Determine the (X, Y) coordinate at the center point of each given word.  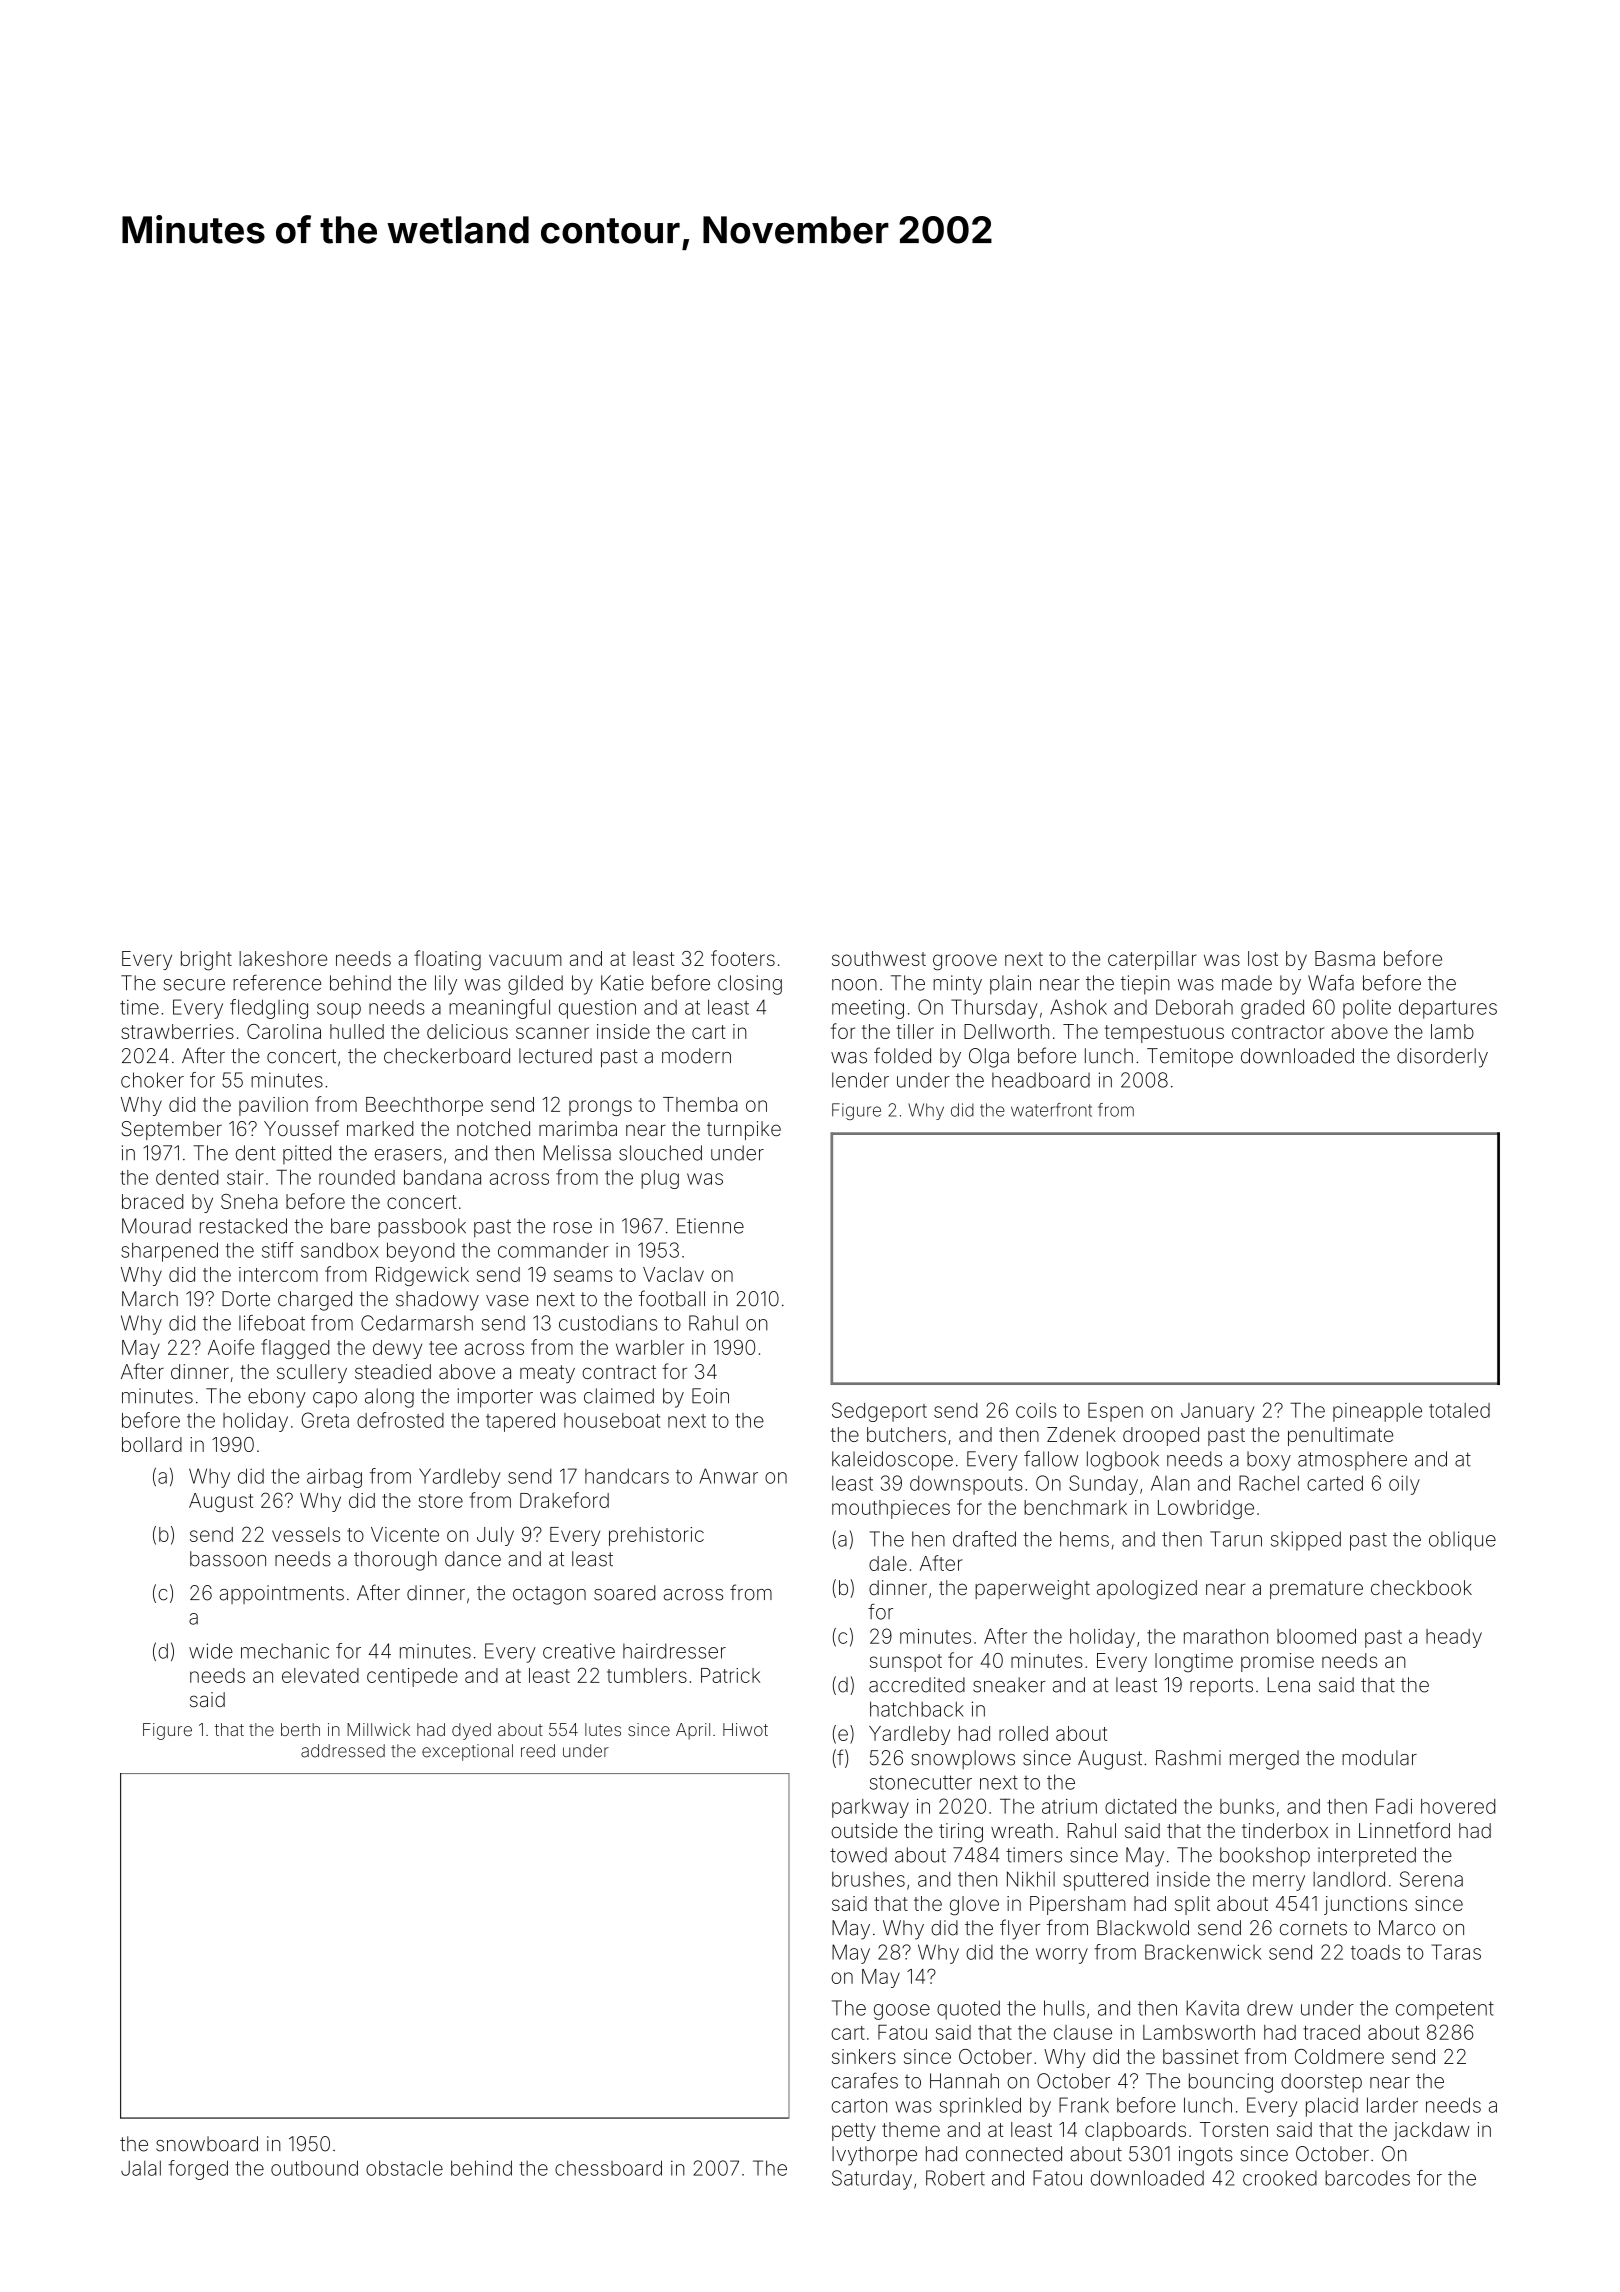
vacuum (525, 960)
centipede (412, 1677)
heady (1454, 1638)
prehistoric (656, 1536)
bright (206, 961)
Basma (1345, 958)
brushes (868, 1879)
